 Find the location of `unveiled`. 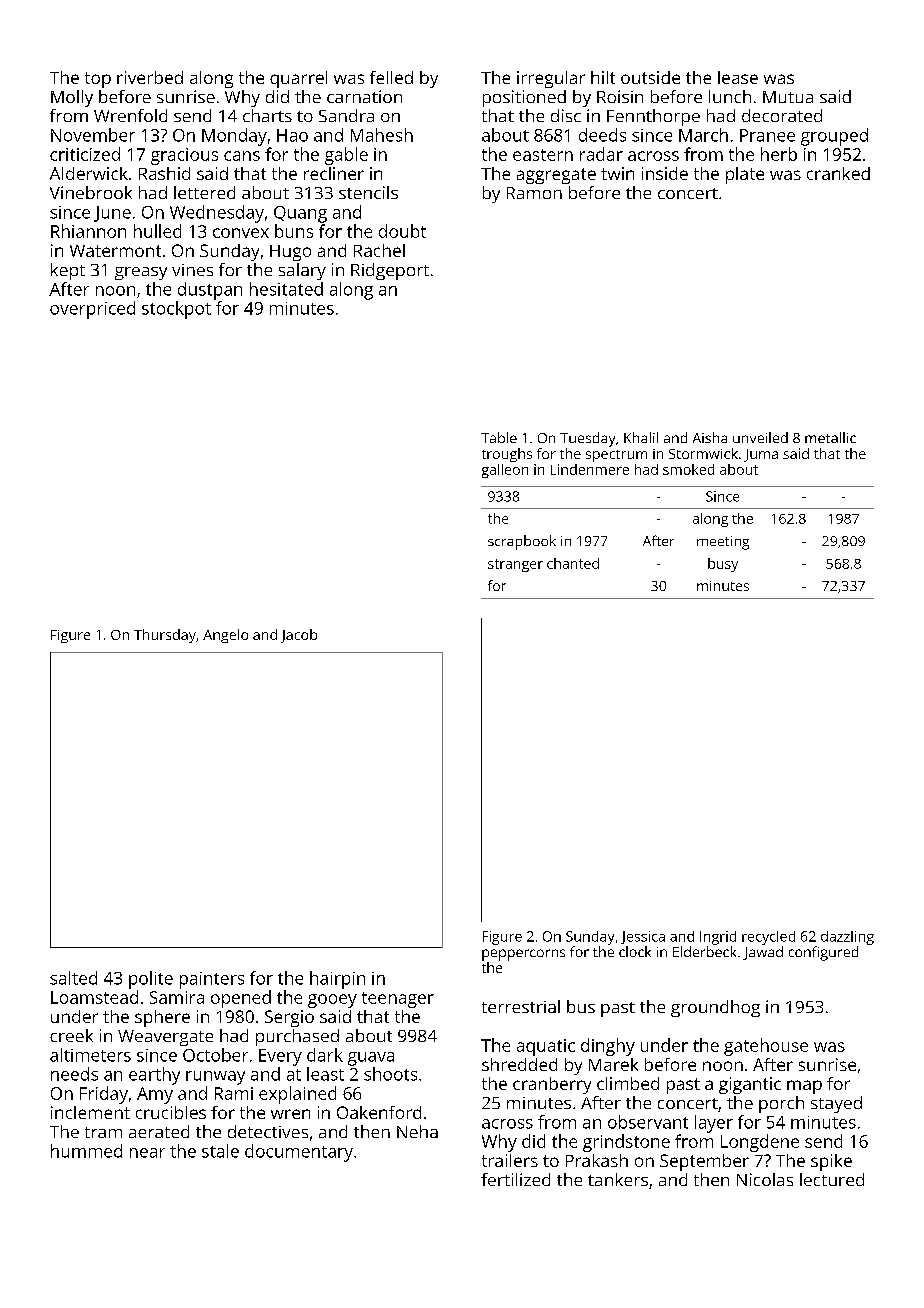

unveiled is located at coordinates (760, 437).
